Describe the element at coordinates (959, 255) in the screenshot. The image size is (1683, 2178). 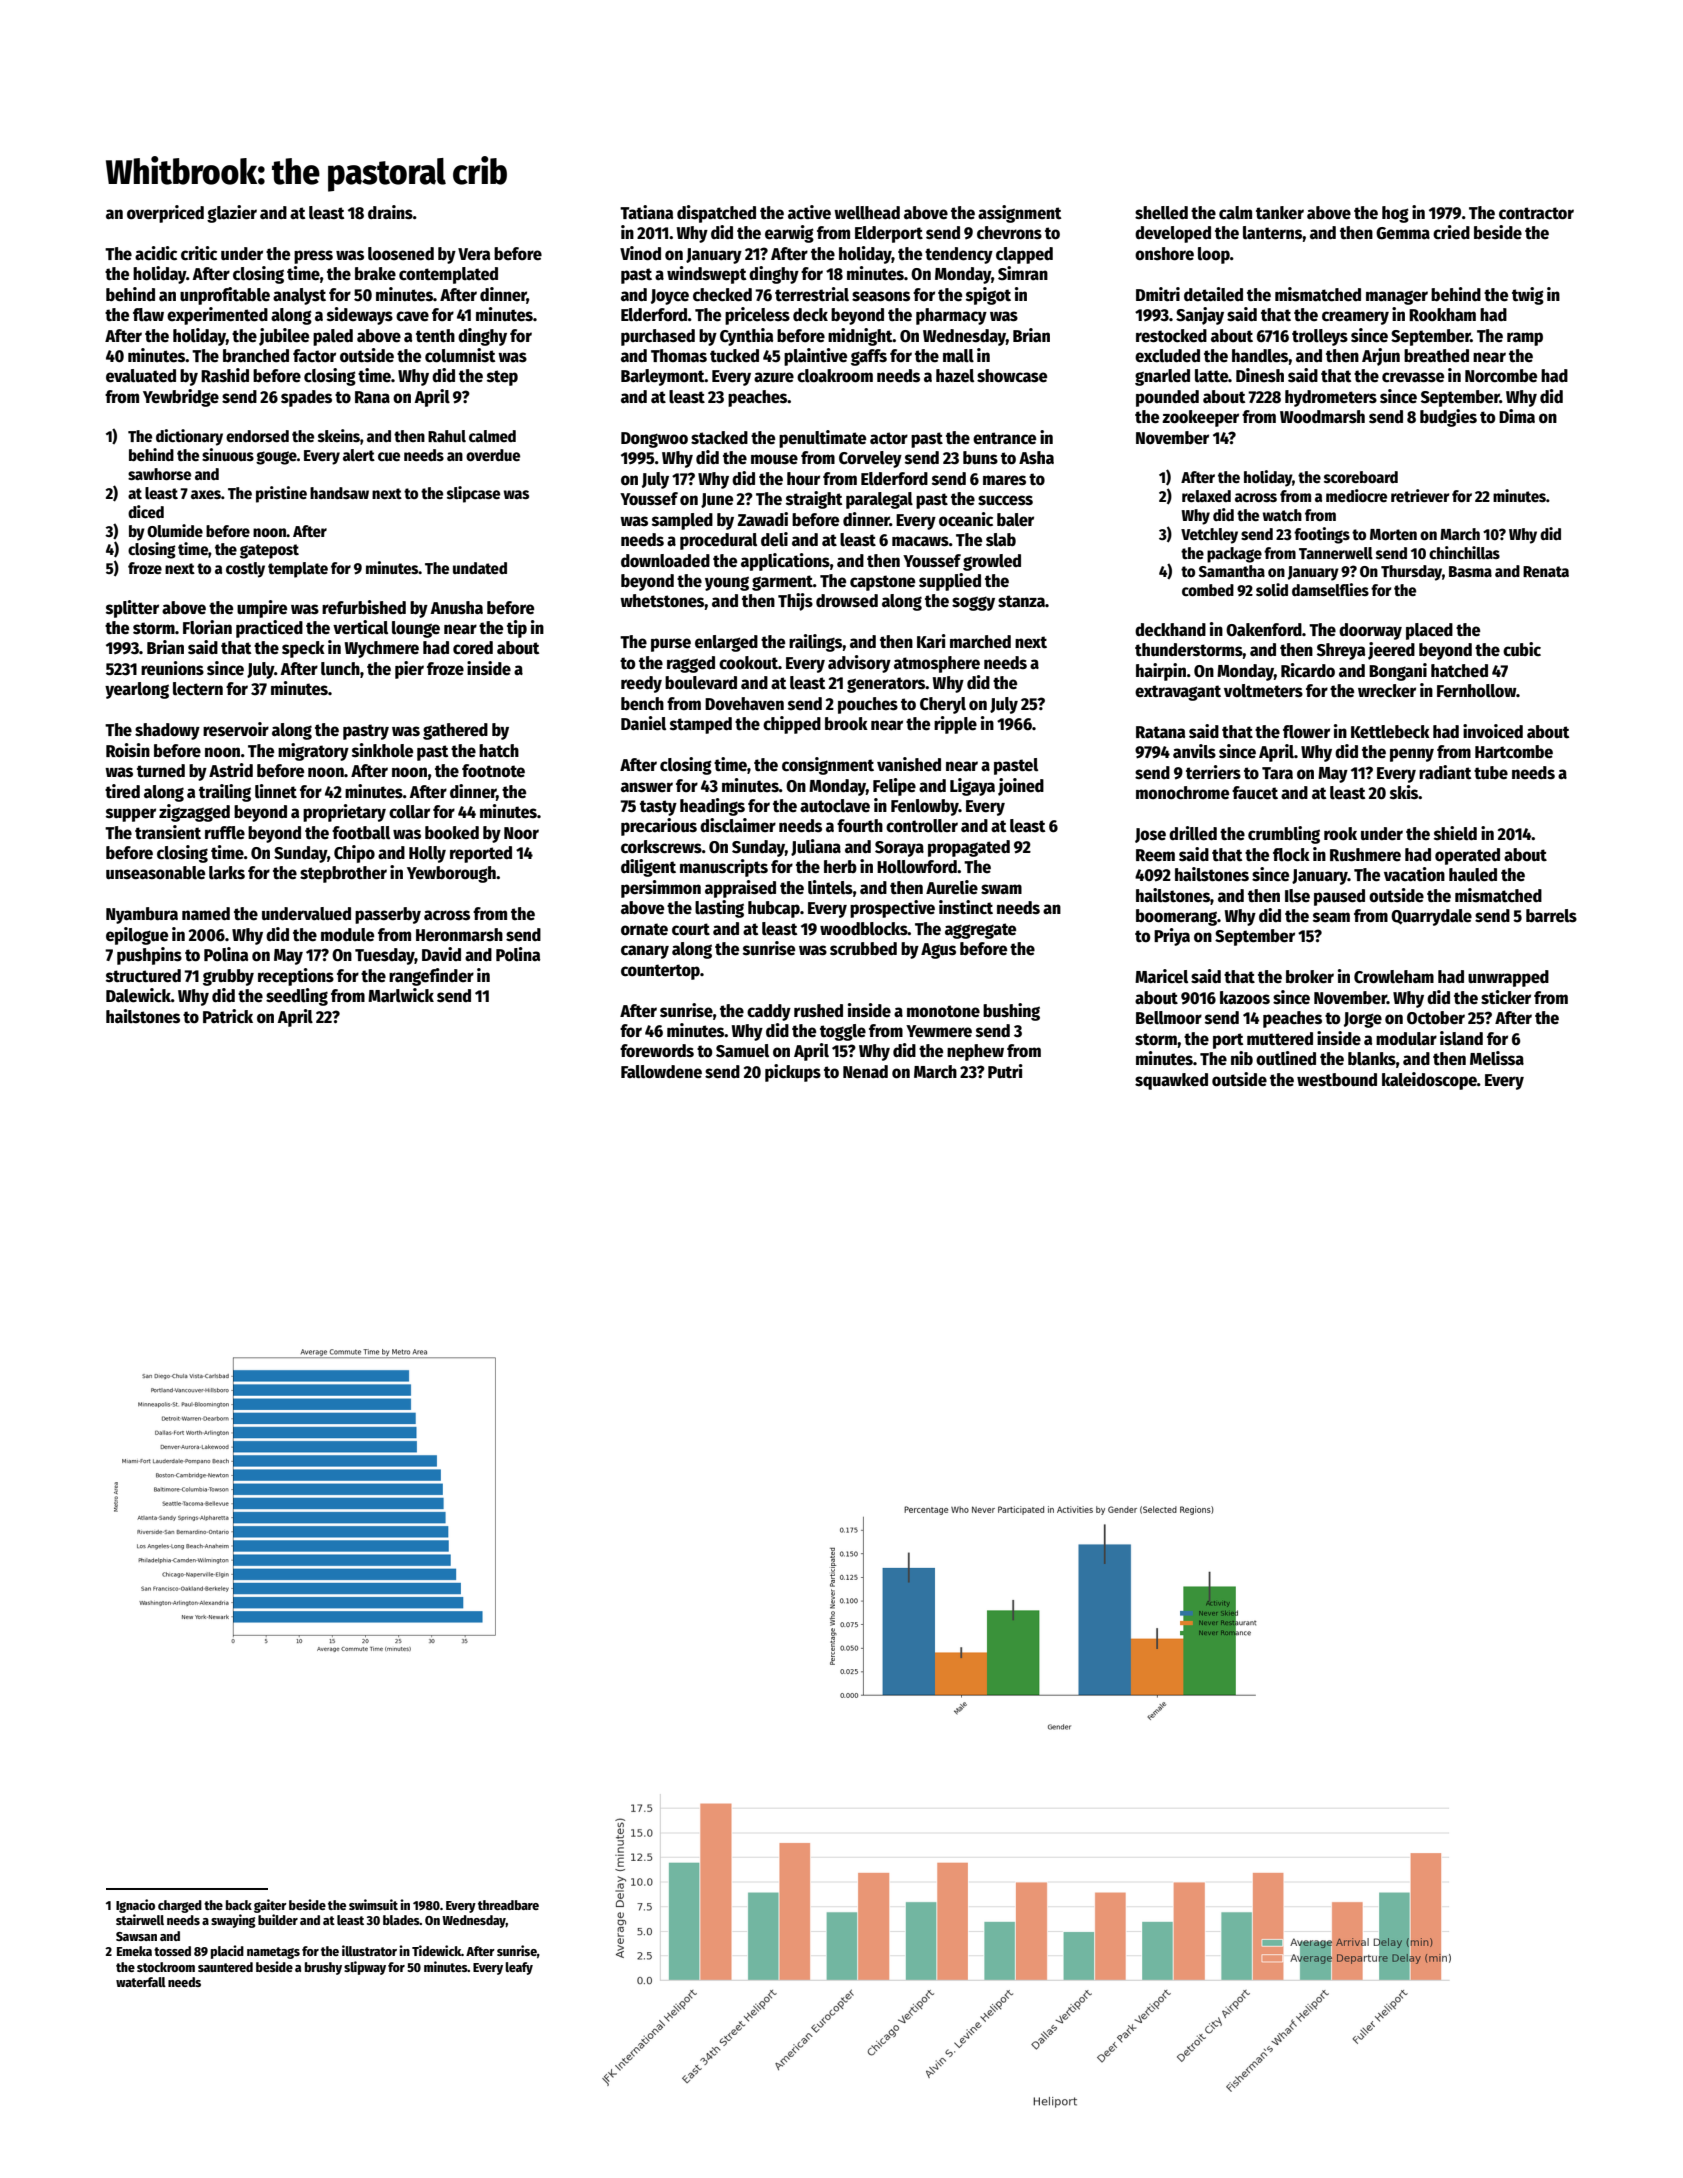
I see `tendency` at that location.
